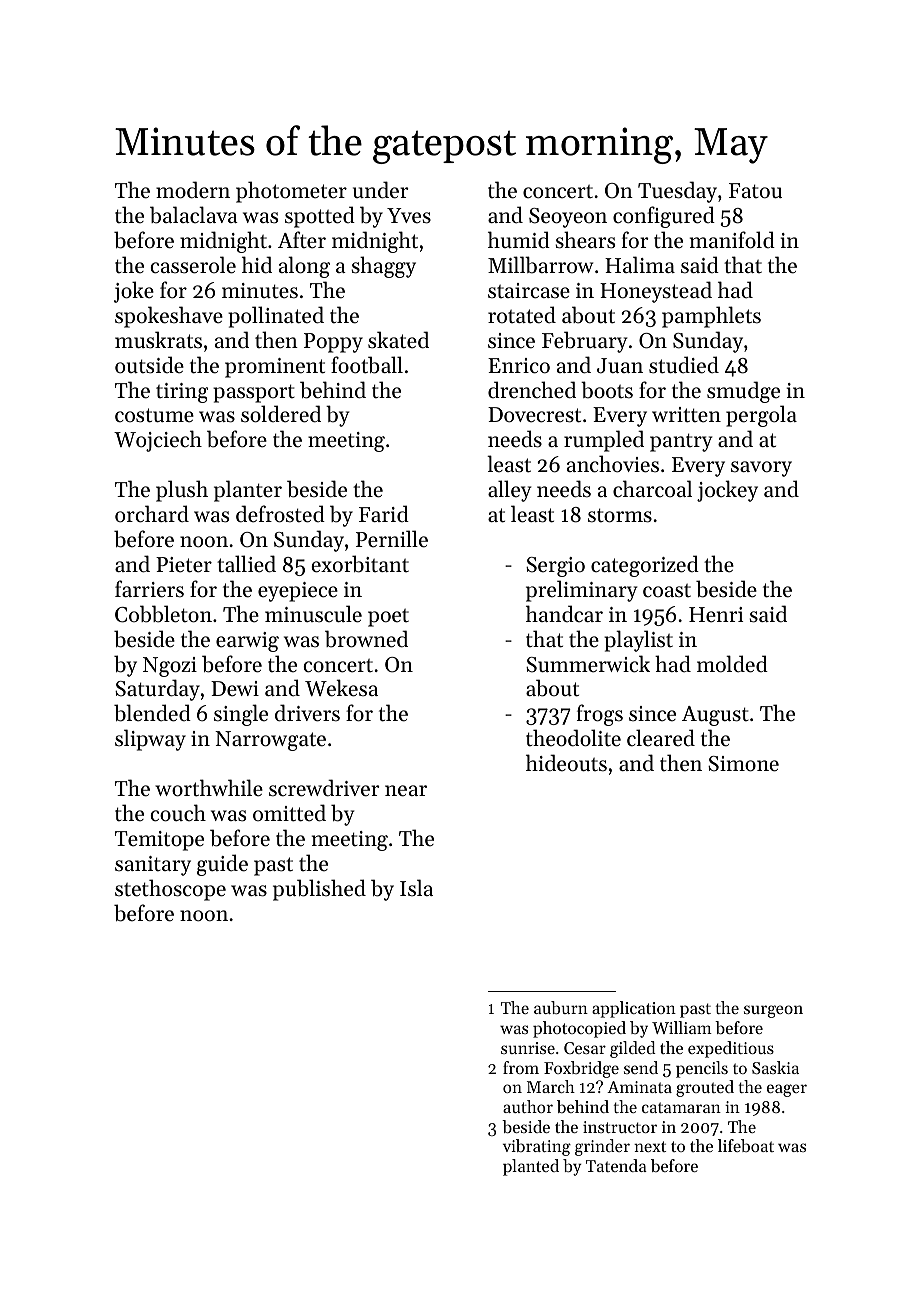 This screenshot has width=924, height=1311. I want to click on Simone, so click(743, 764).
